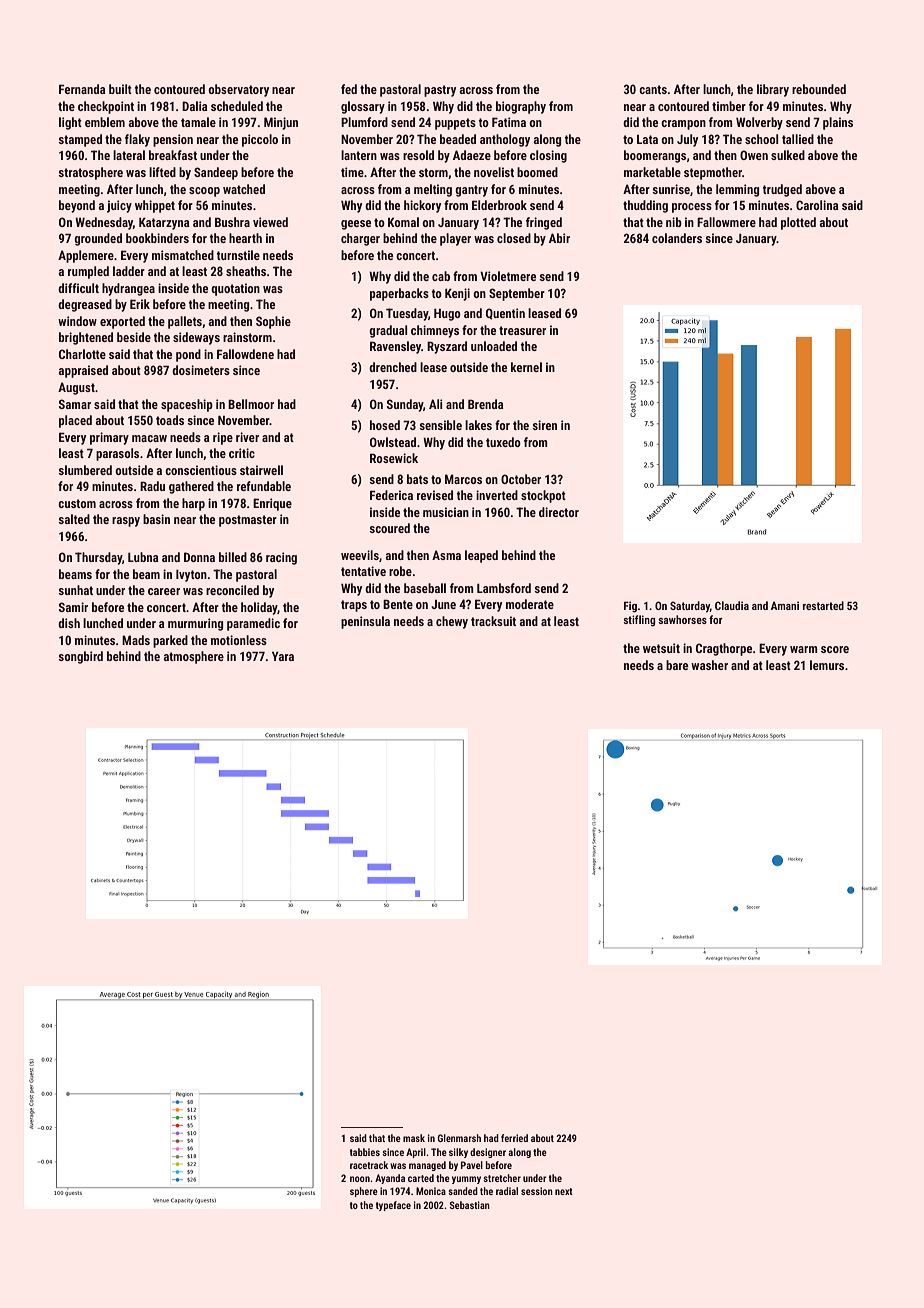  I want to click on raspy, so click(126, 522).
